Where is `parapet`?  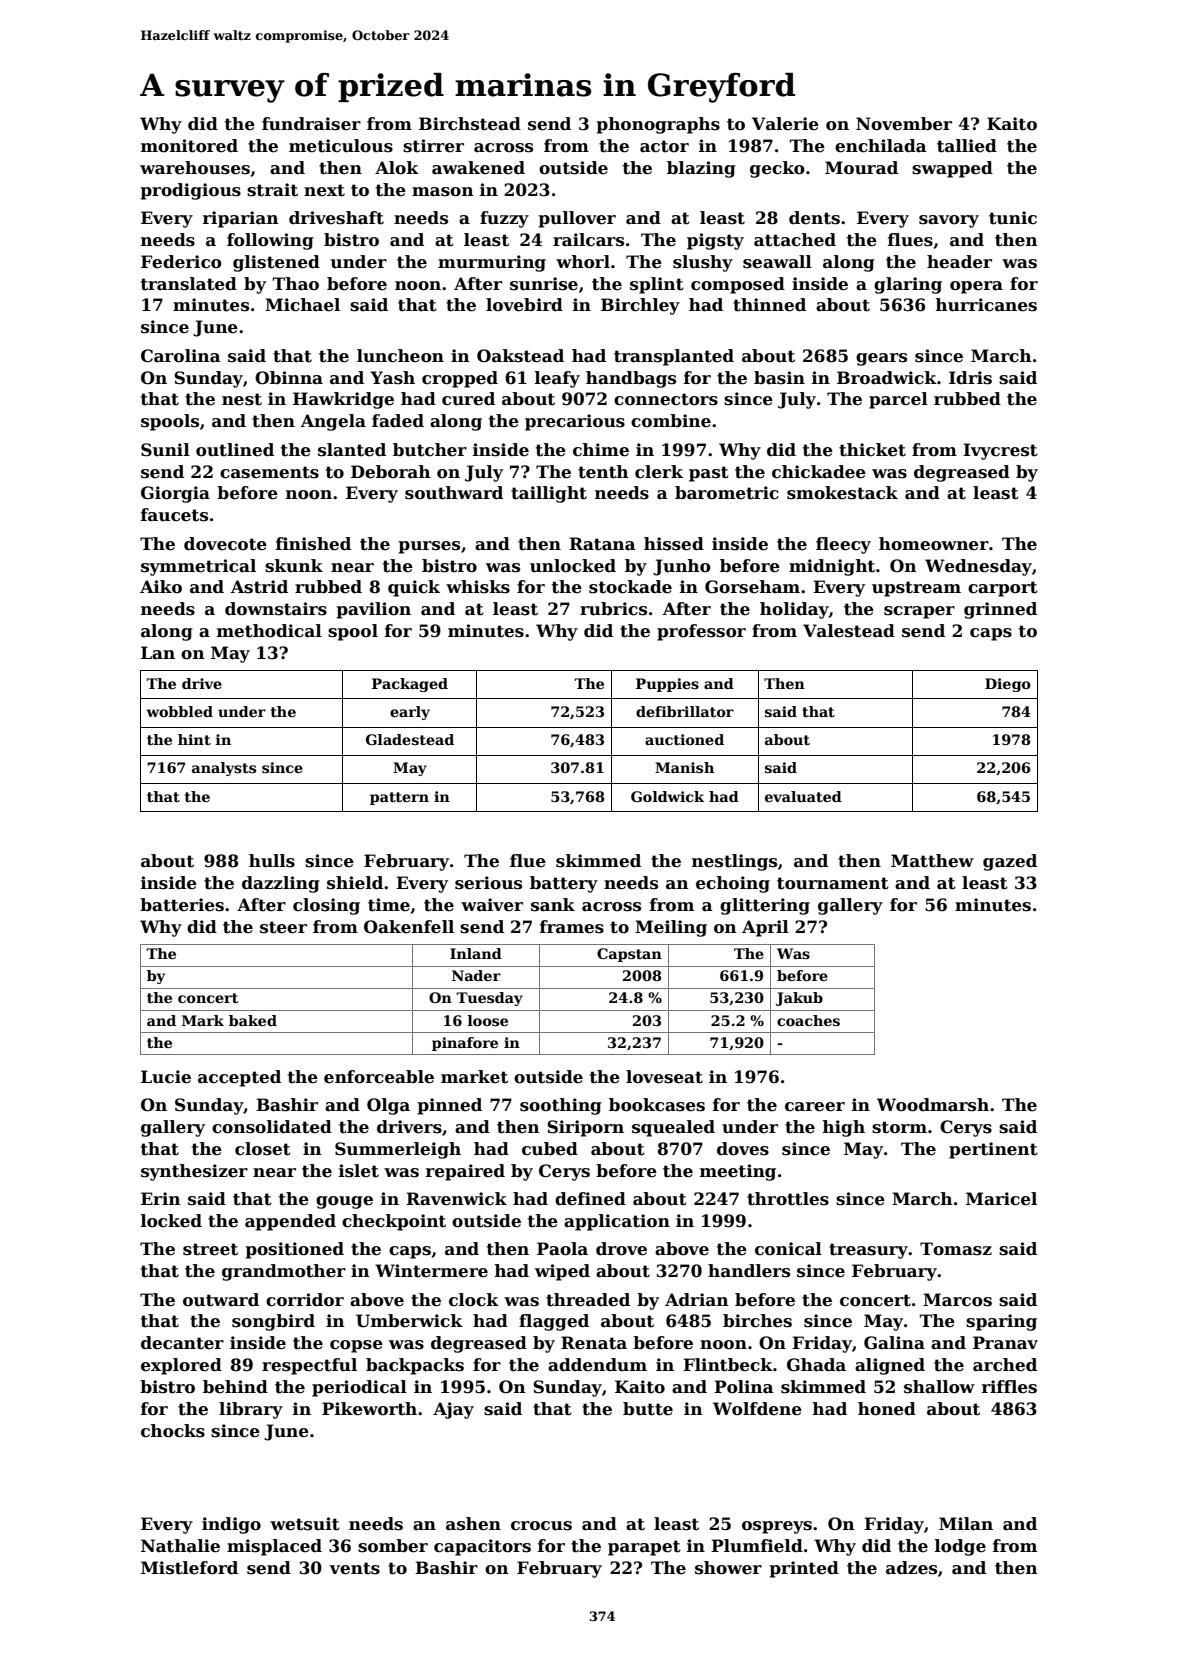 parapet is located at coordinates (644, 1548).
